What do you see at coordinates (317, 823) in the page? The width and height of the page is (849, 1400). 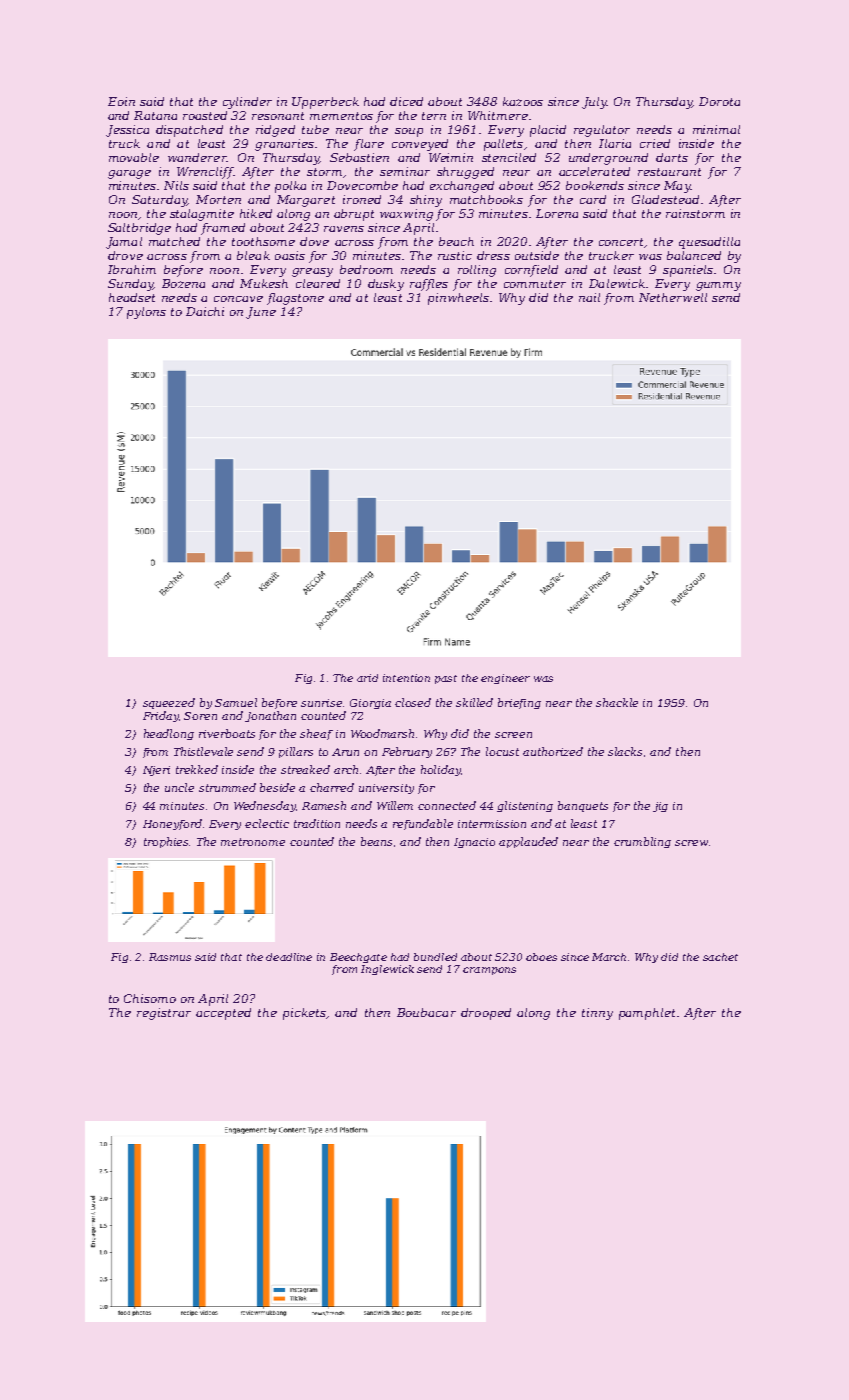 I see `tradition` at bounding box center [317, 823].
